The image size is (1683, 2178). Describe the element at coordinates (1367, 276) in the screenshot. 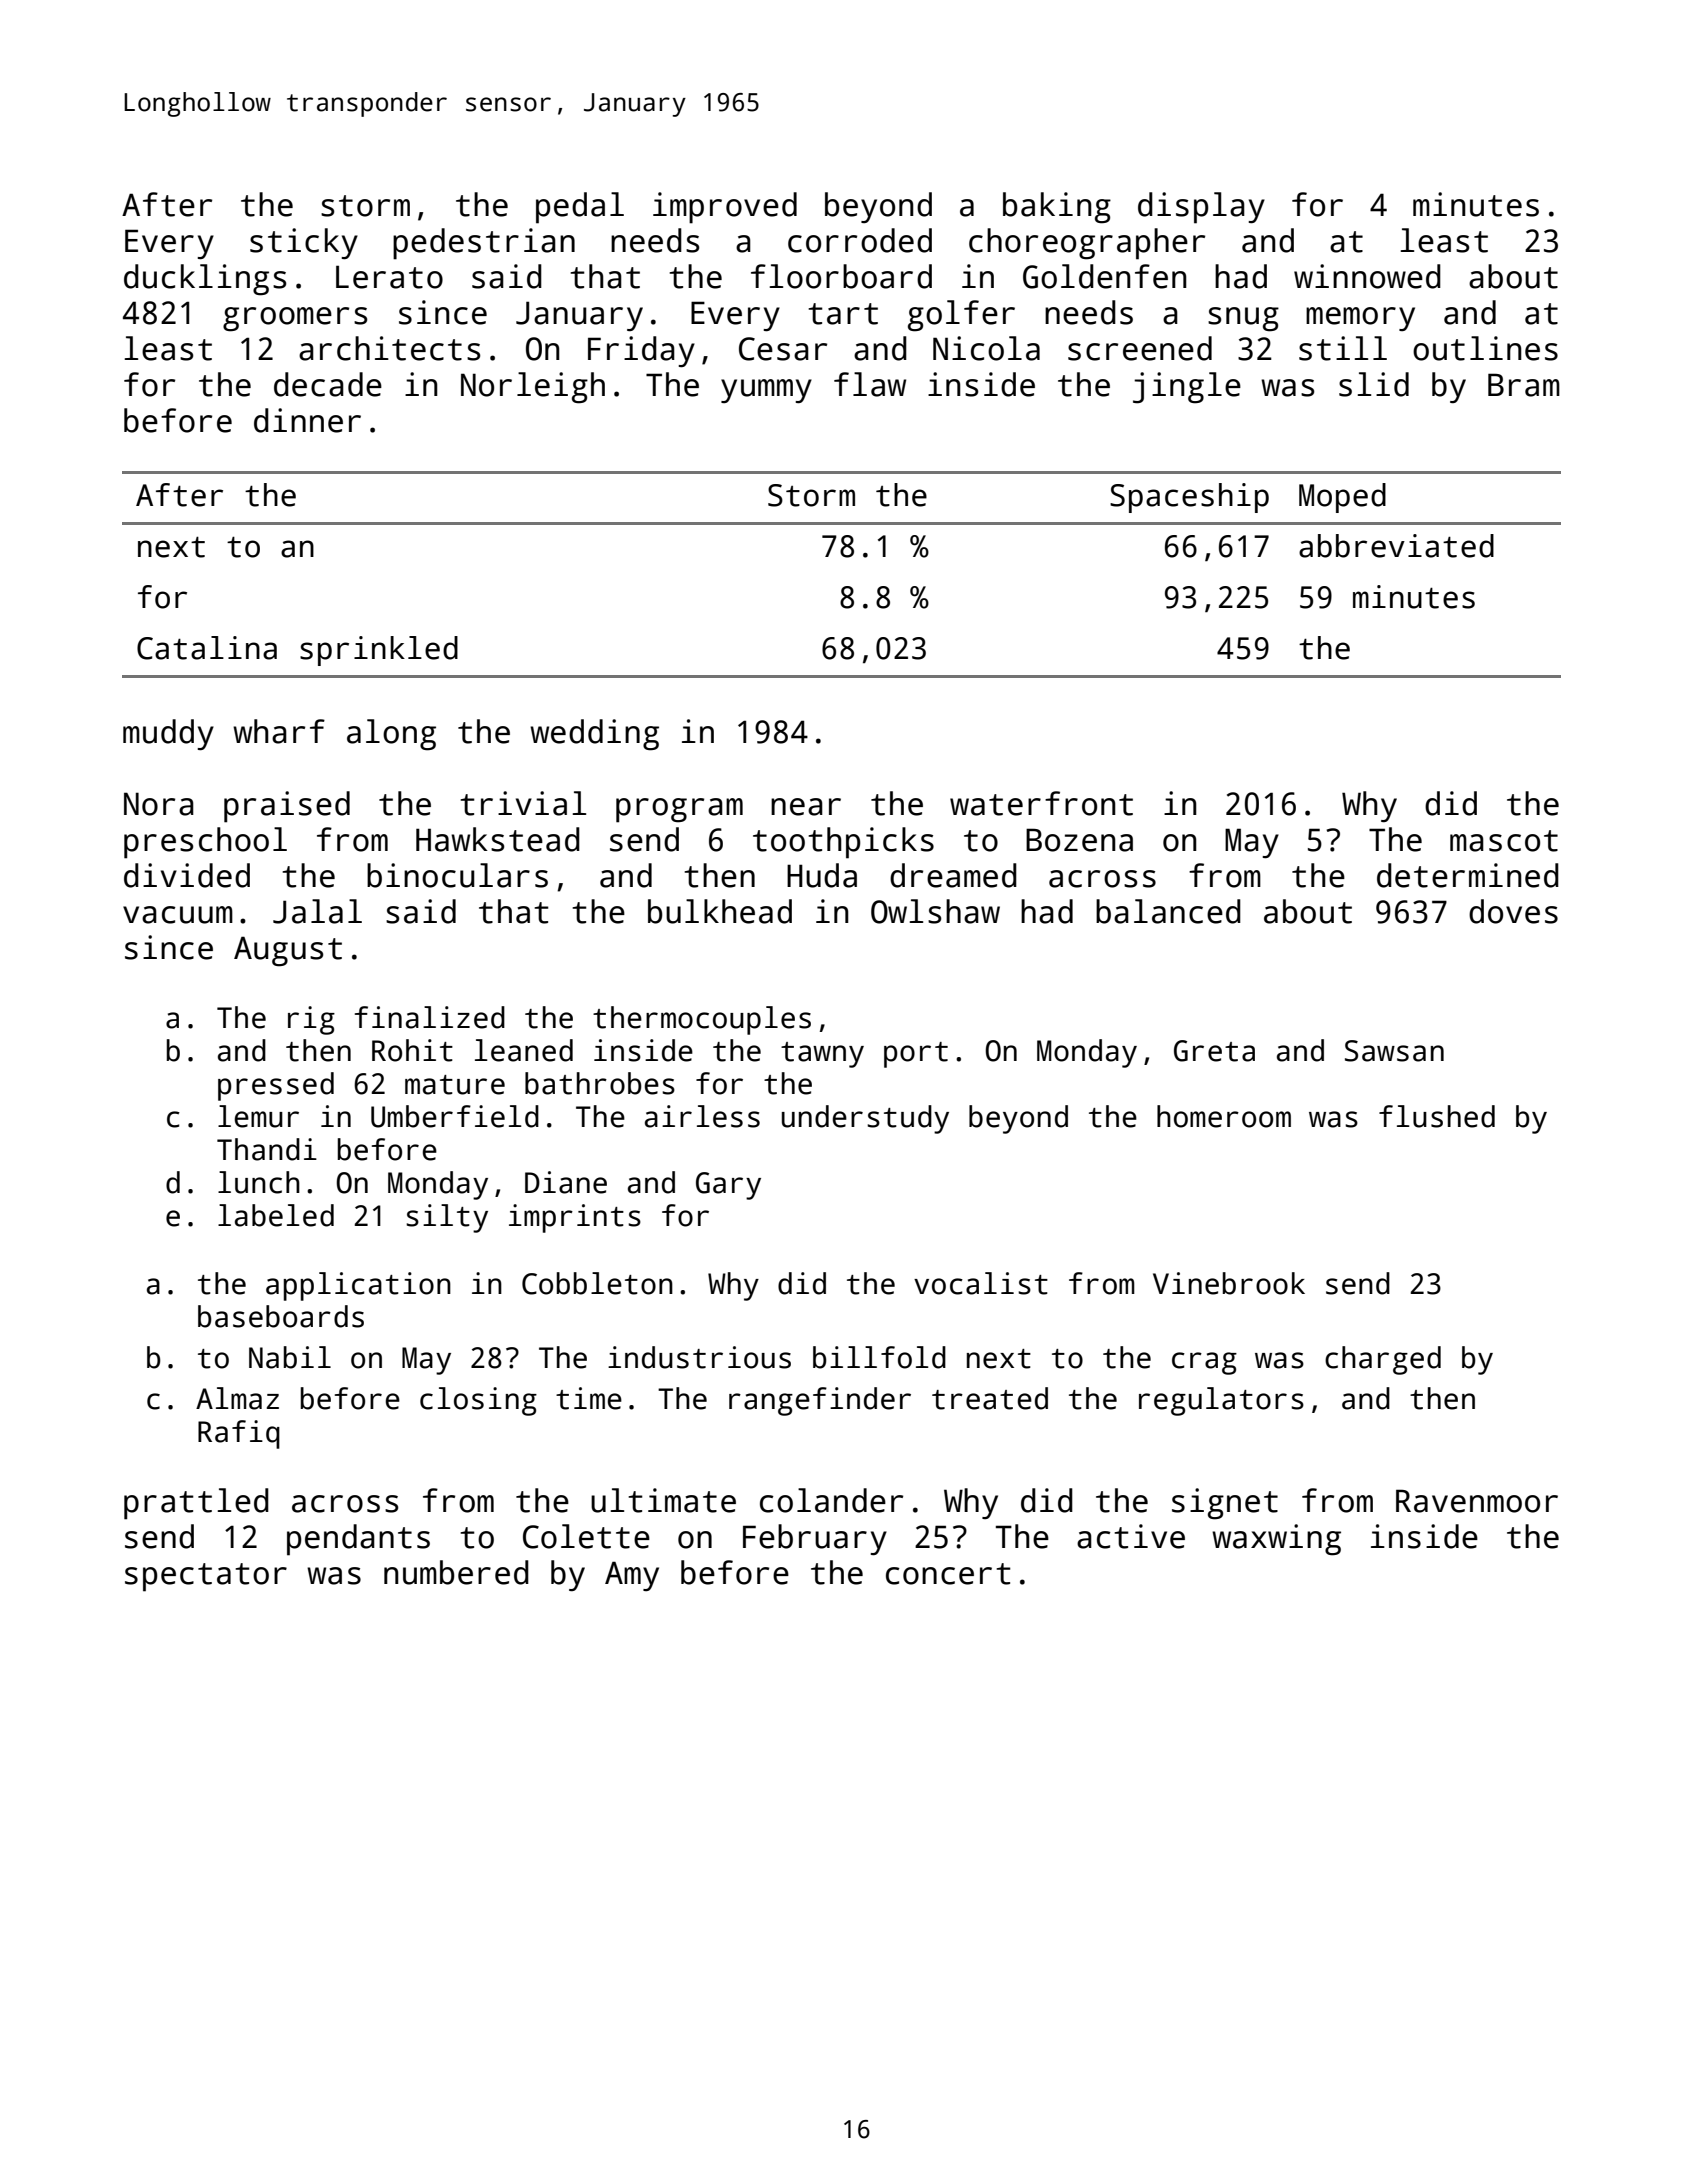

I see `winnowed` at that location.
